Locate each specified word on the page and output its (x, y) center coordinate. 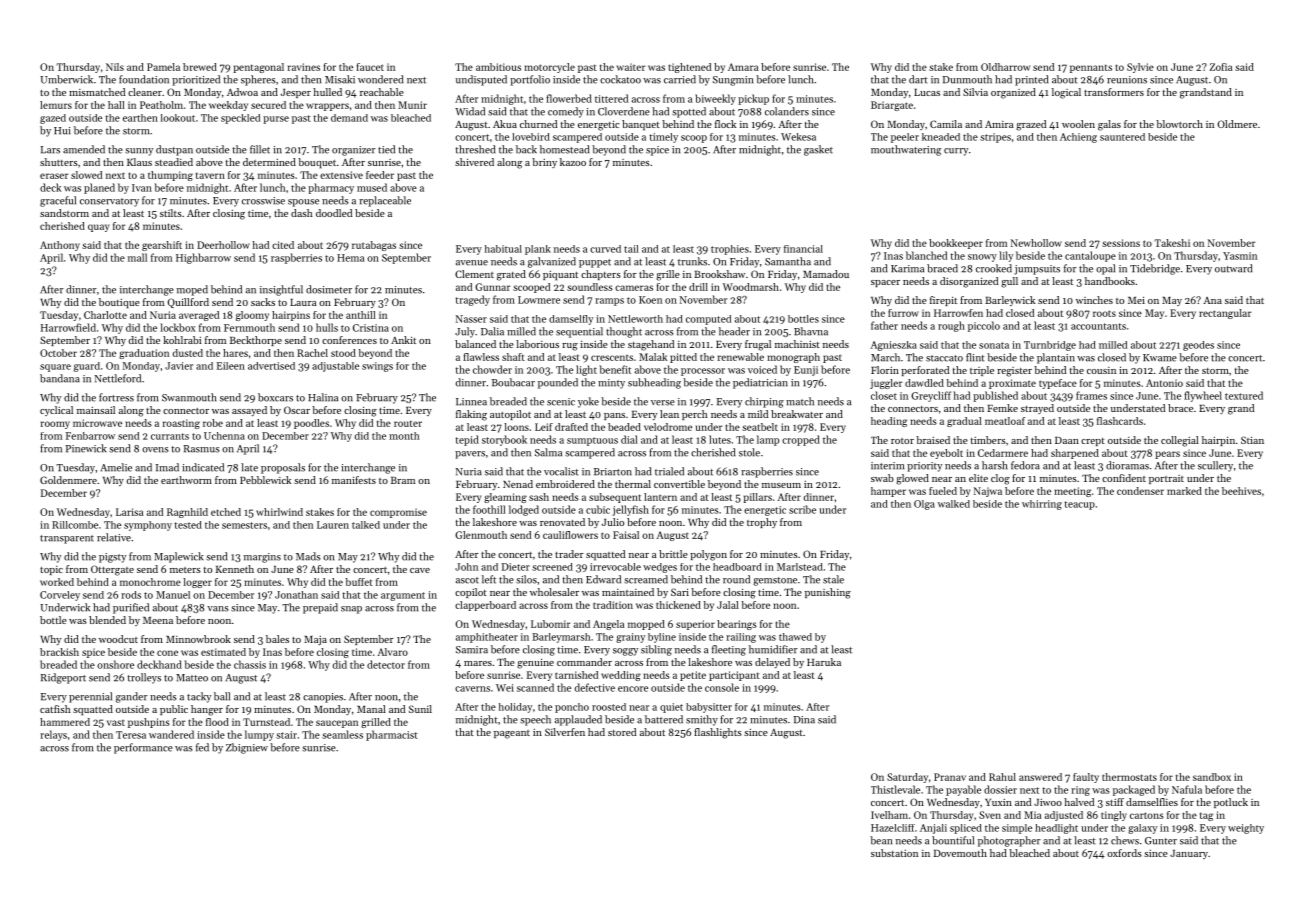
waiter (631, 67)
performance (143, 748)
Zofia (1221, 67)
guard (87, 367)
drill (698, 287)
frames (1091, 395)
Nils (115, 67)
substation (894, 853)
